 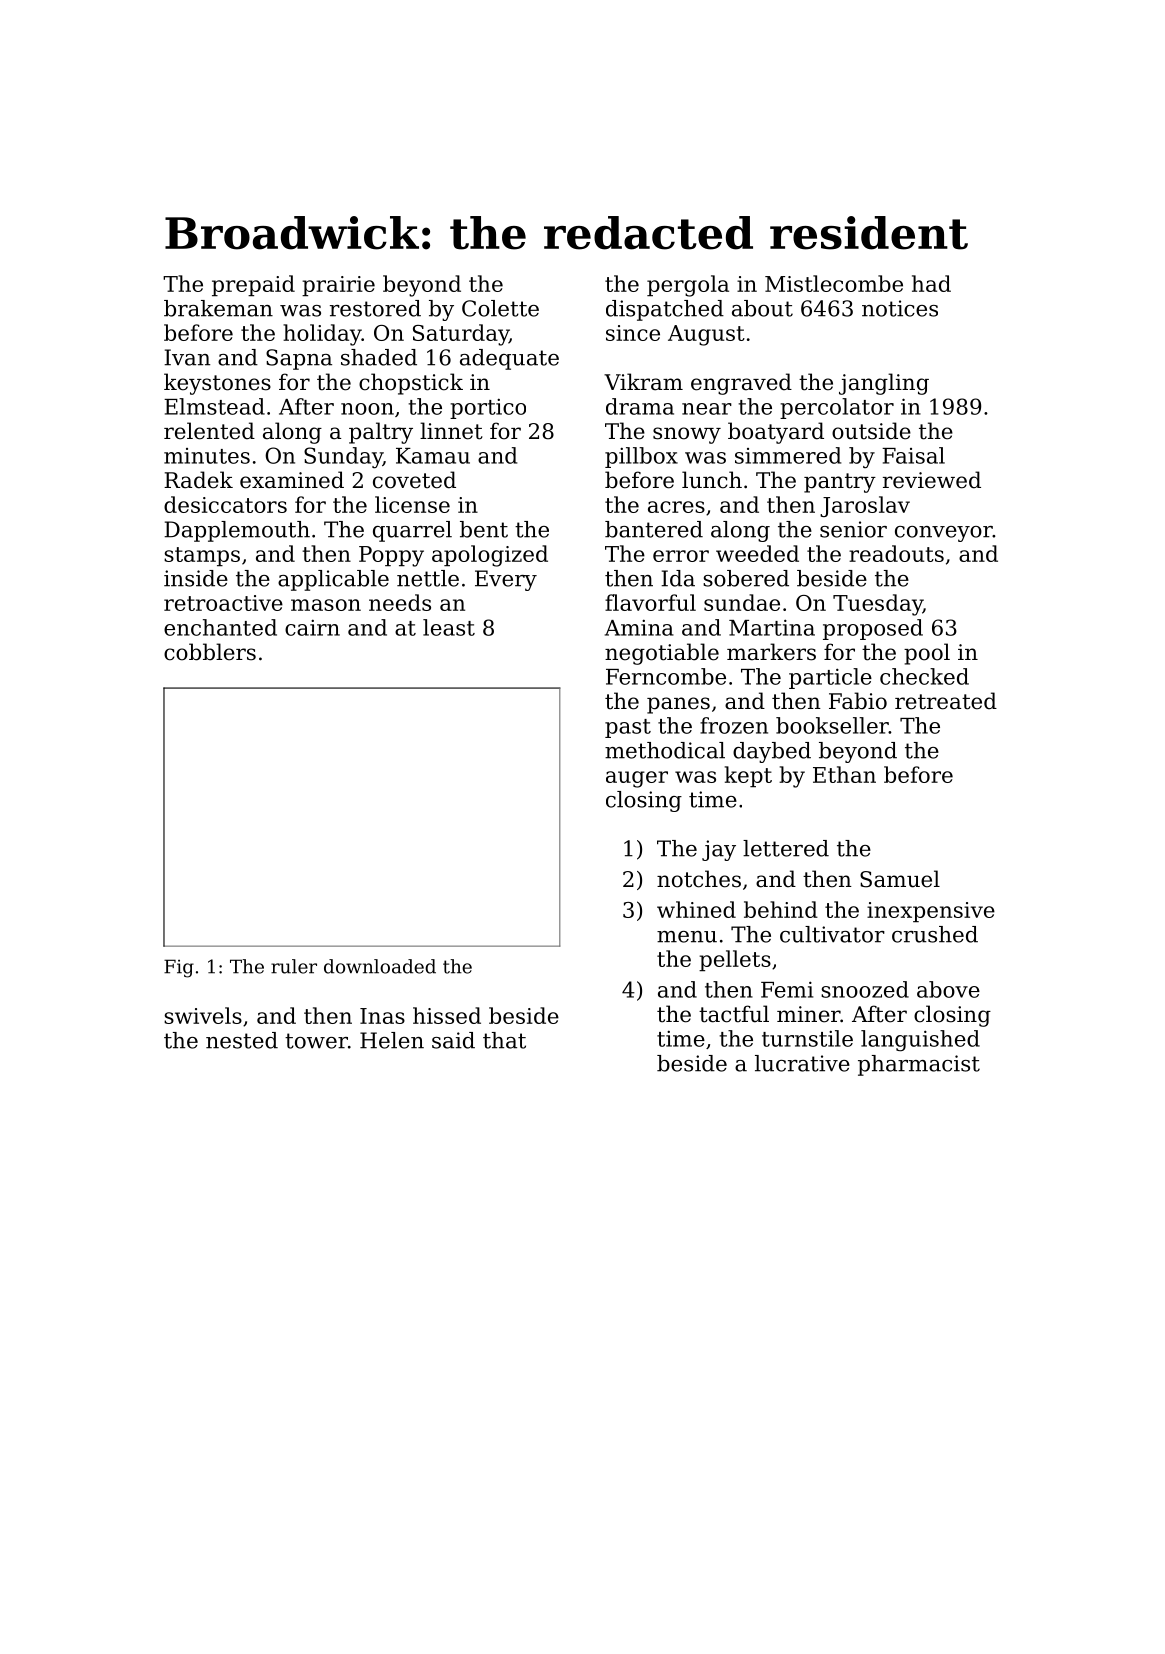 I want to click on cobblers, so click(x=210, y=652).
